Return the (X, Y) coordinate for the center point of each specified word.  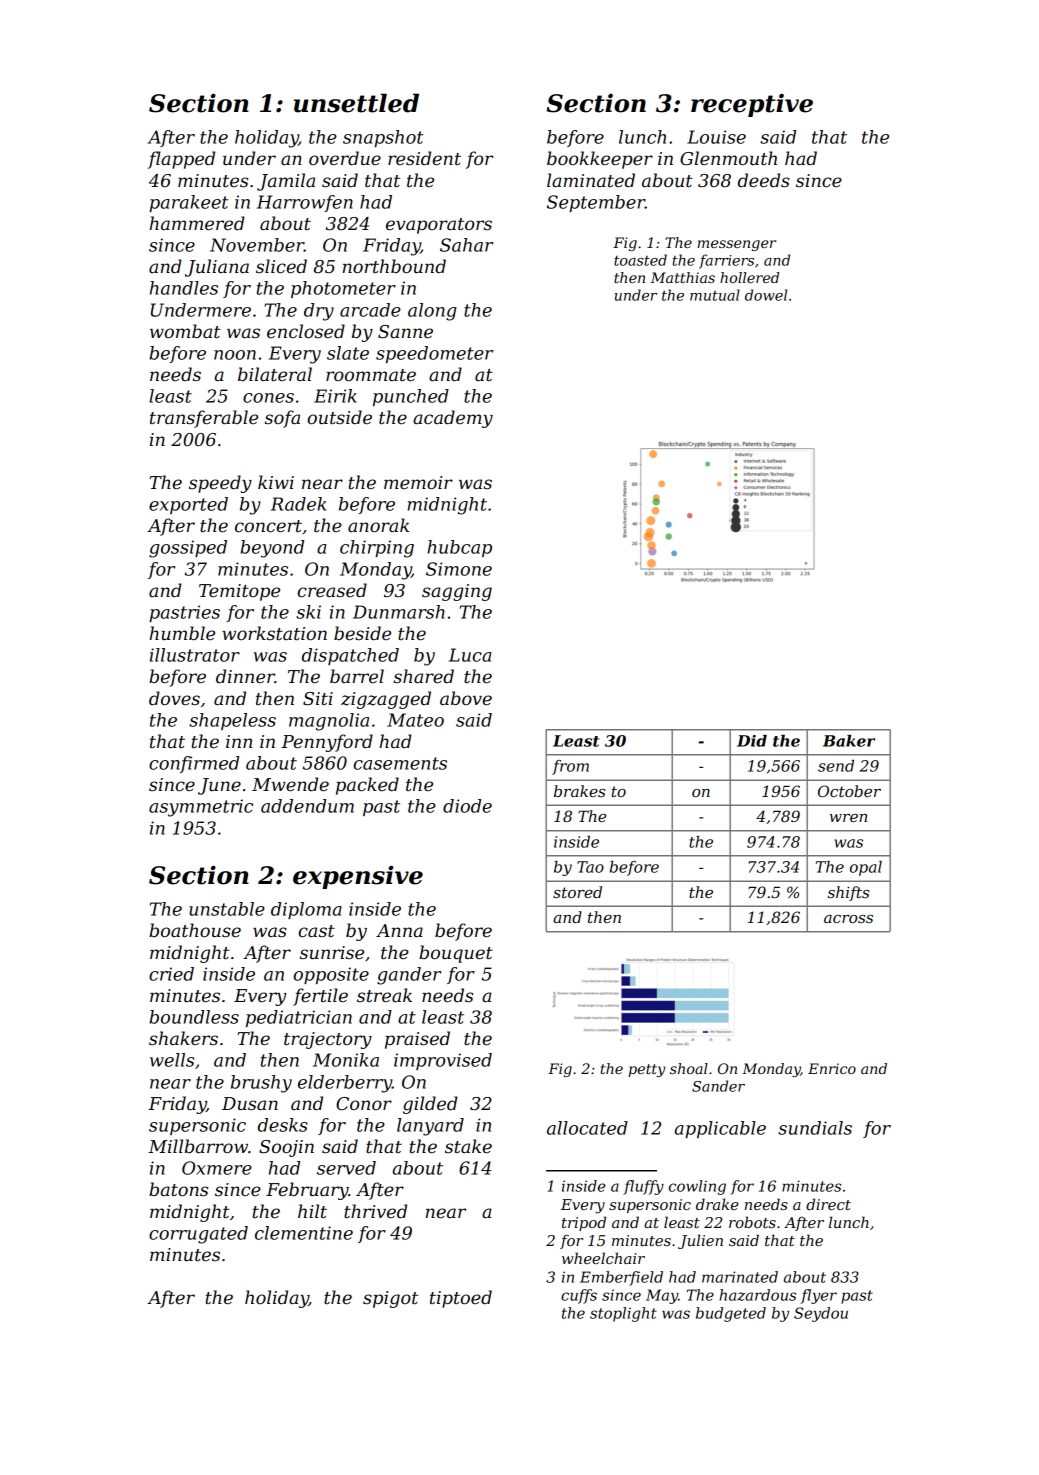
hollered (749, 277)
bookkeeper (600, 160)
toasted (640, 260)
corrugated (198, 1235)
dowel (766, 295)
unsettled (356, 103)
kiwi (276, 482)
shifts (848, 893)
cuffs (579, 1296)
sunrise (332, 952)
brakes (579, 791)
